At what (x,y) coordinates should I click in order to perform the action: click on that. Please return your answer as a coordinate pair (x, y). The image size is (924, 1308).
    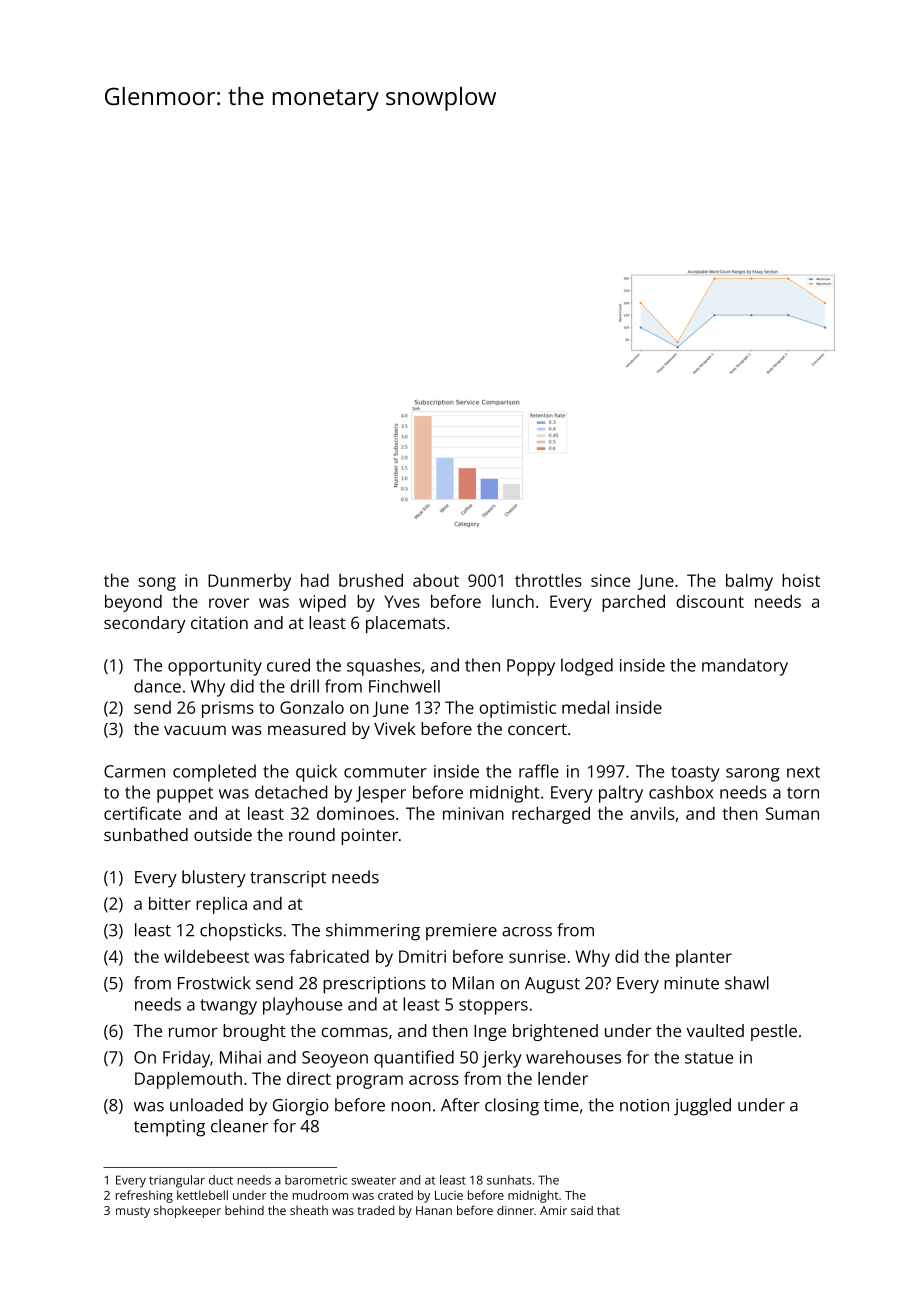
    Looking at the image, I should click on (608, 1210).
